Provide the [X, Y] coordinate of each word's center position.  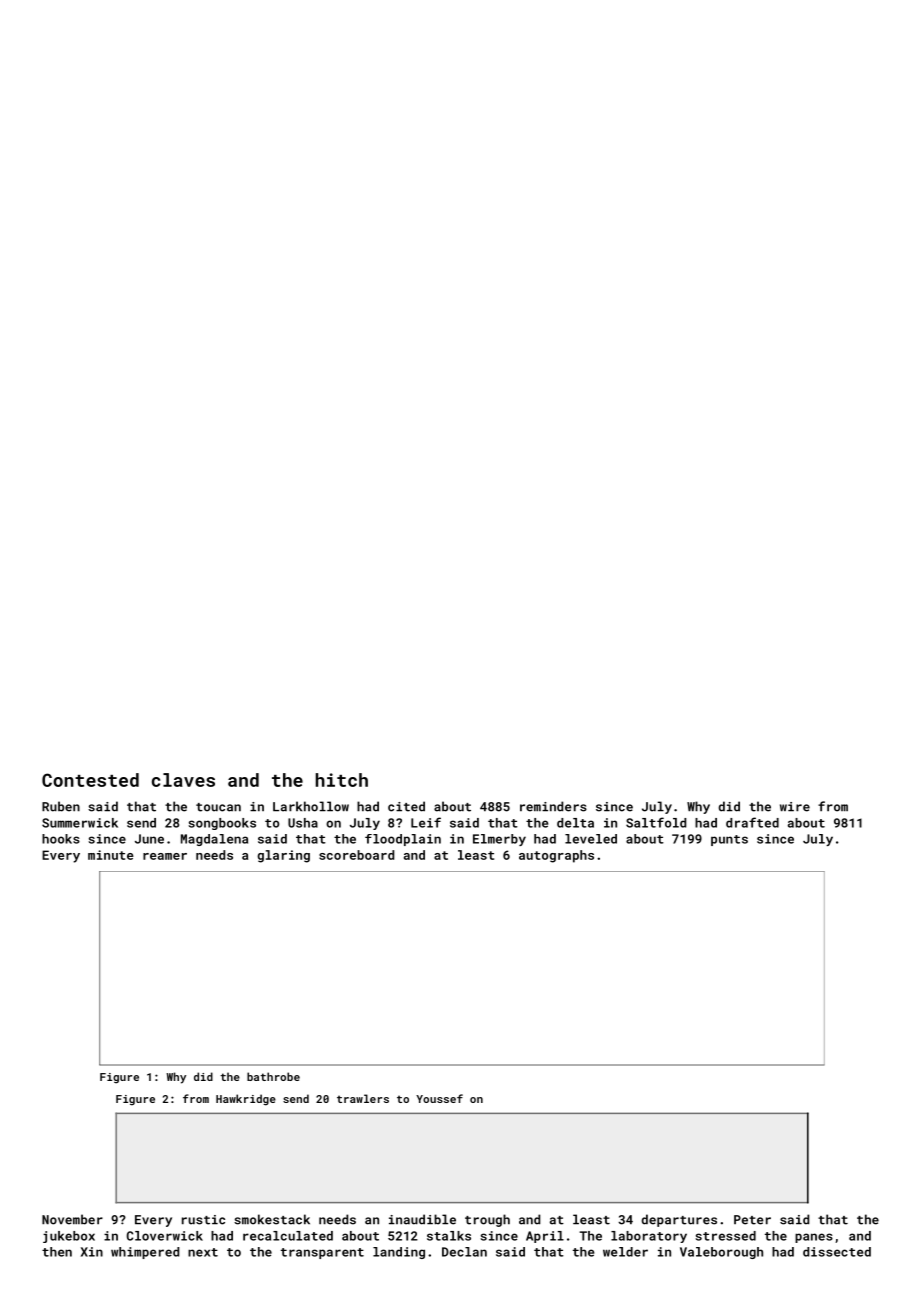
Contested [90, 780]
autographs [556, 856]
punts [729, 840]
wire [795, 807]
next [203, 1252]
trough [487, 1220]
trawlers [363, 1098]
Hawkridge [246, 1100]
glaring [283, 856]
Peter [752, 1220]
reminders [553, 806]
